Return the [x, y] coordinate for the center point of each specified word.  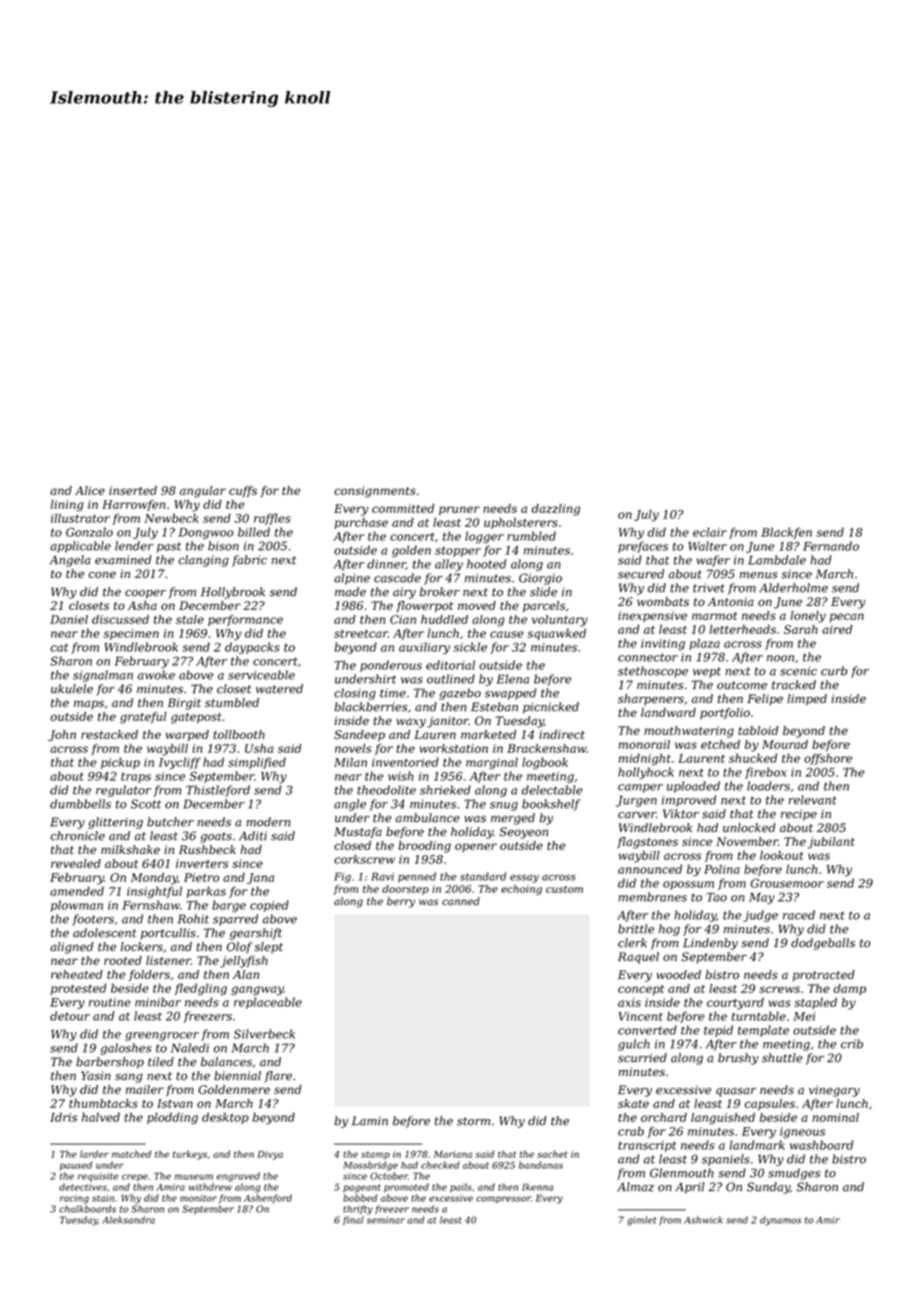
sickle [470, 647]
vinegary [834, 1091]
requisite [98, 1177]
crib [852, 1044]
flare [278, 1077]
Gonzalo [89, 532]
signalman [103, 676]
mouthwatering [689, 732]
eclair [710, 532]
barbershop [110, 1063]
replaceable [268, 1003]
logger [484, 537]
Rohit [193, 919]
